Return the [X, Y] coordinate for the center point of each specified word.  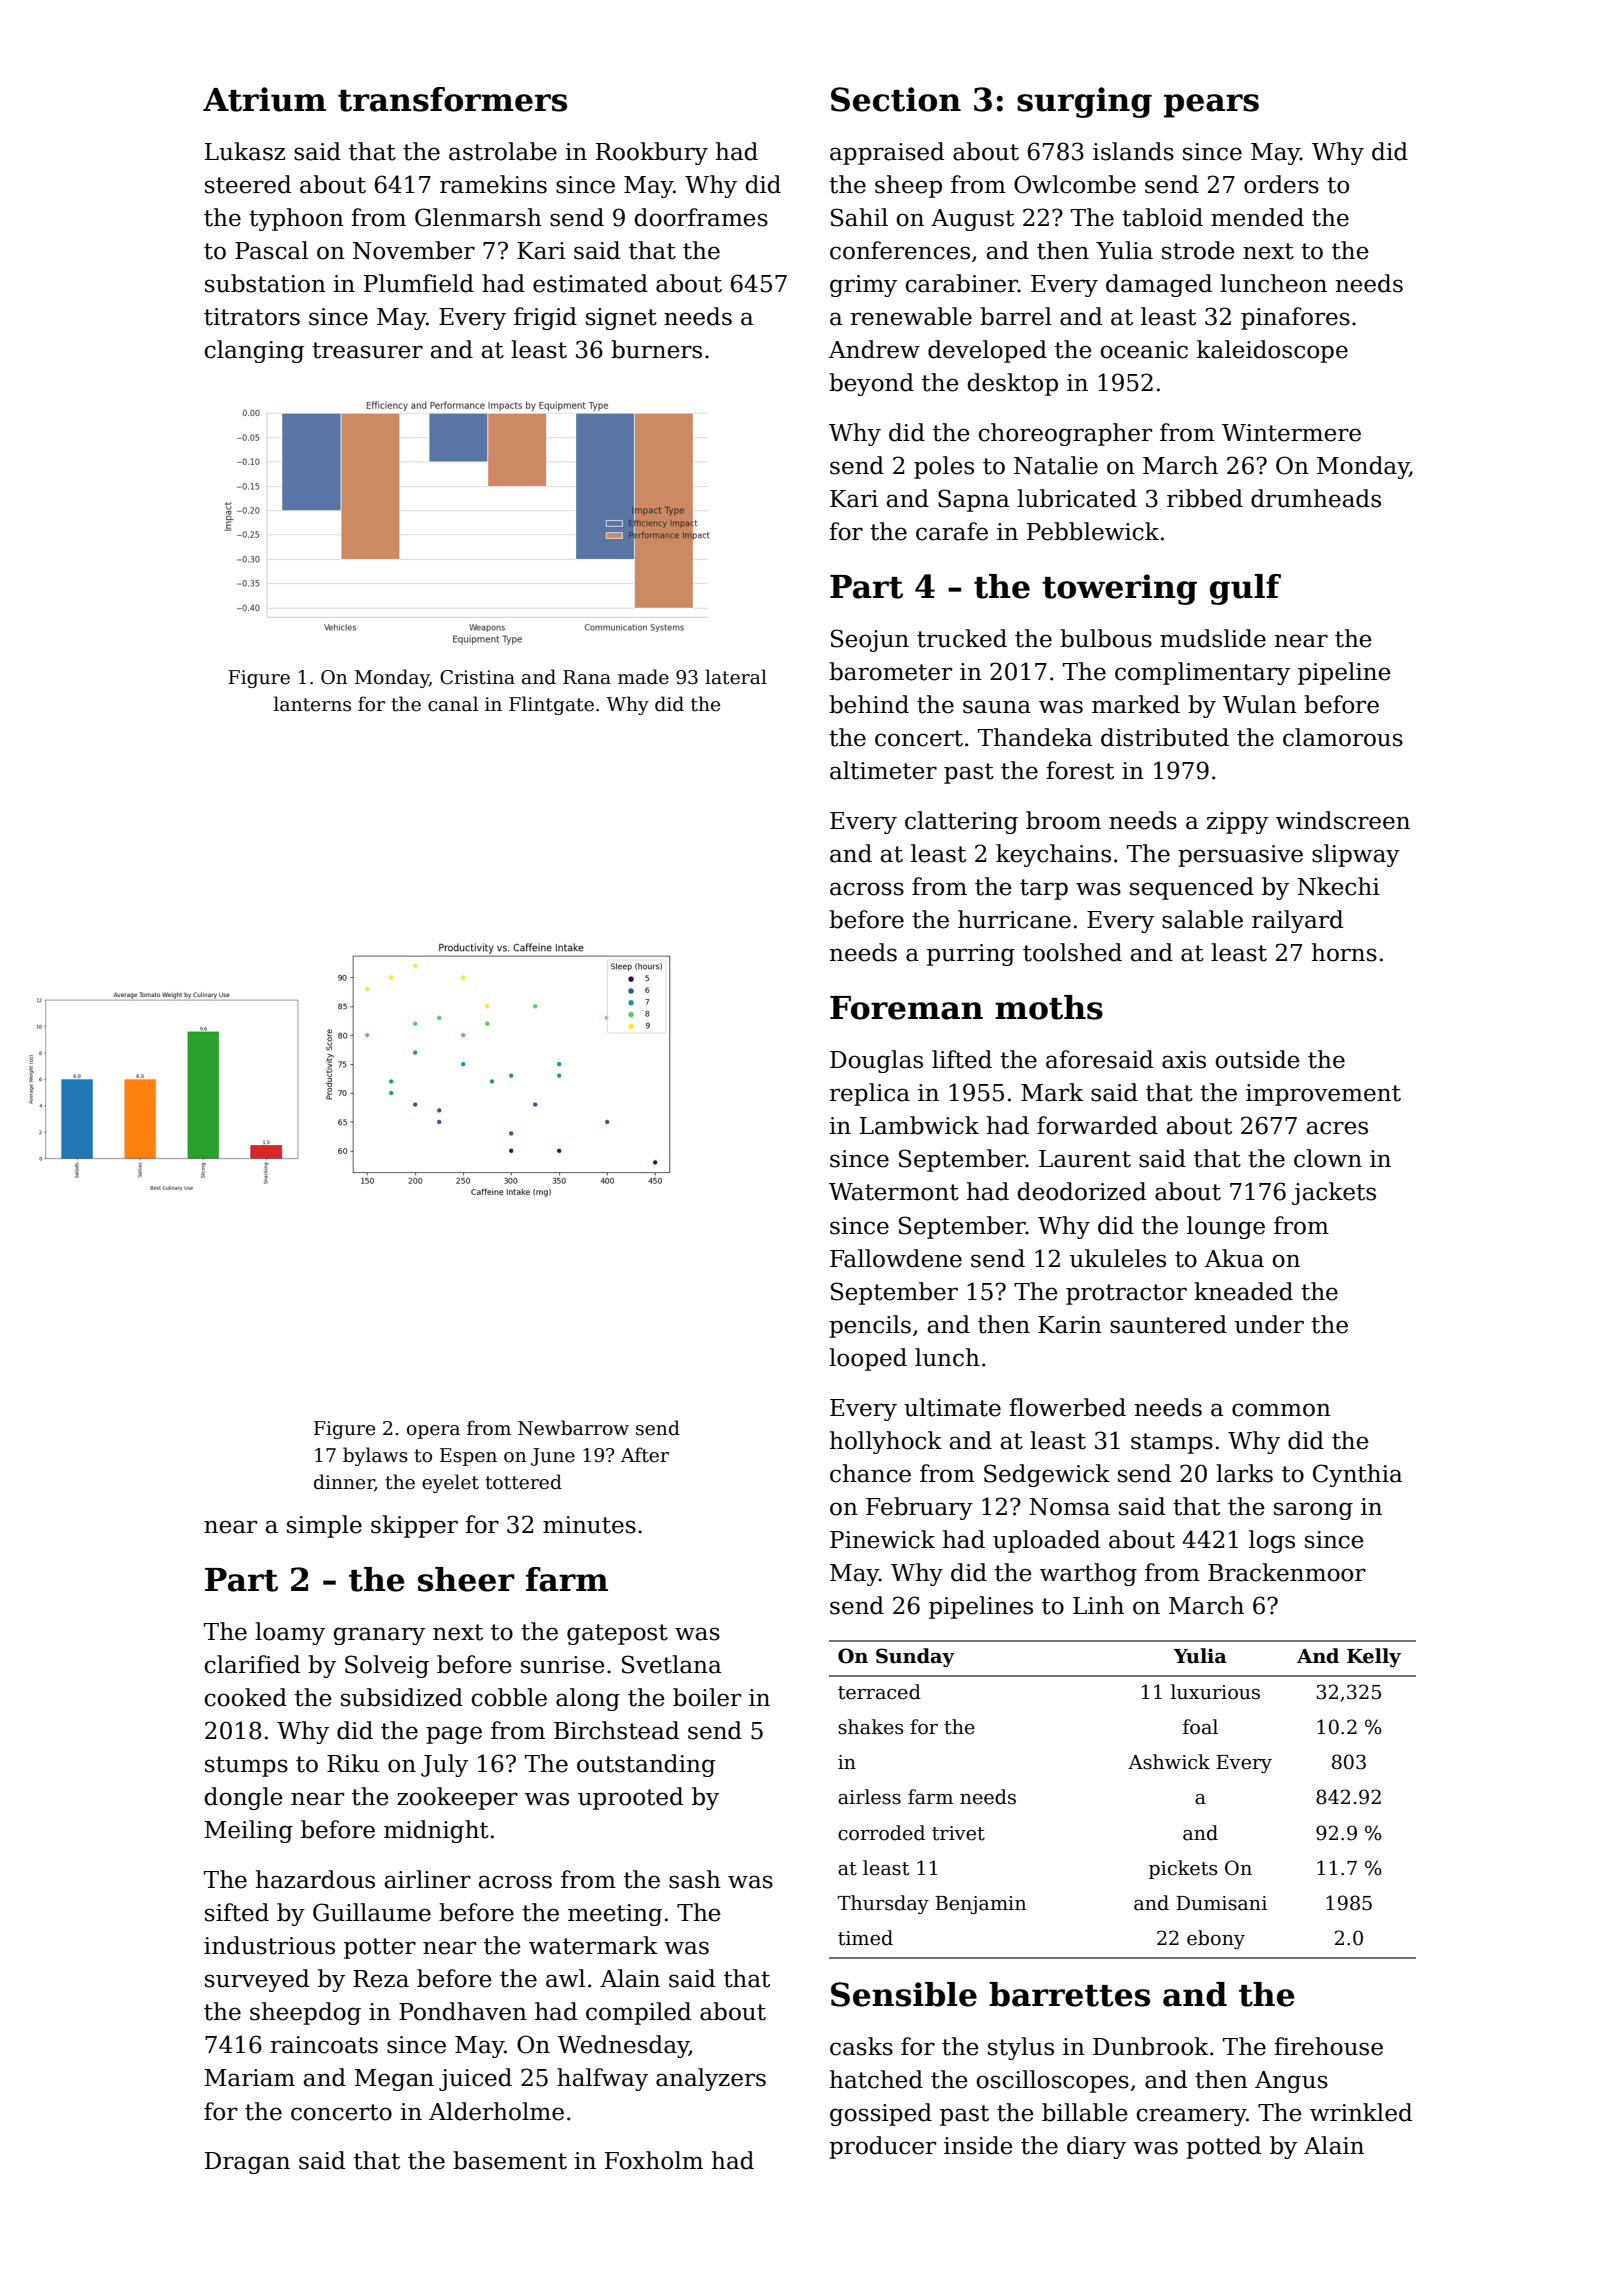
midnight [436, 1831]
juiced [475, 2079]
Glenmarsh [478, 217]
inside [978, 2145]
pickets [1183, 1869]
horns [1344, 952]
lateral [736, 677]
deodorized [1081, 1191]
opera [433, 1432]
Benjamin [980, 1905]
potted [1223, 2147]
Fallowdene [896, 1258]
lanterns [312, 704]
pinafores [1295, 318]
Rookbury [652, 153]
